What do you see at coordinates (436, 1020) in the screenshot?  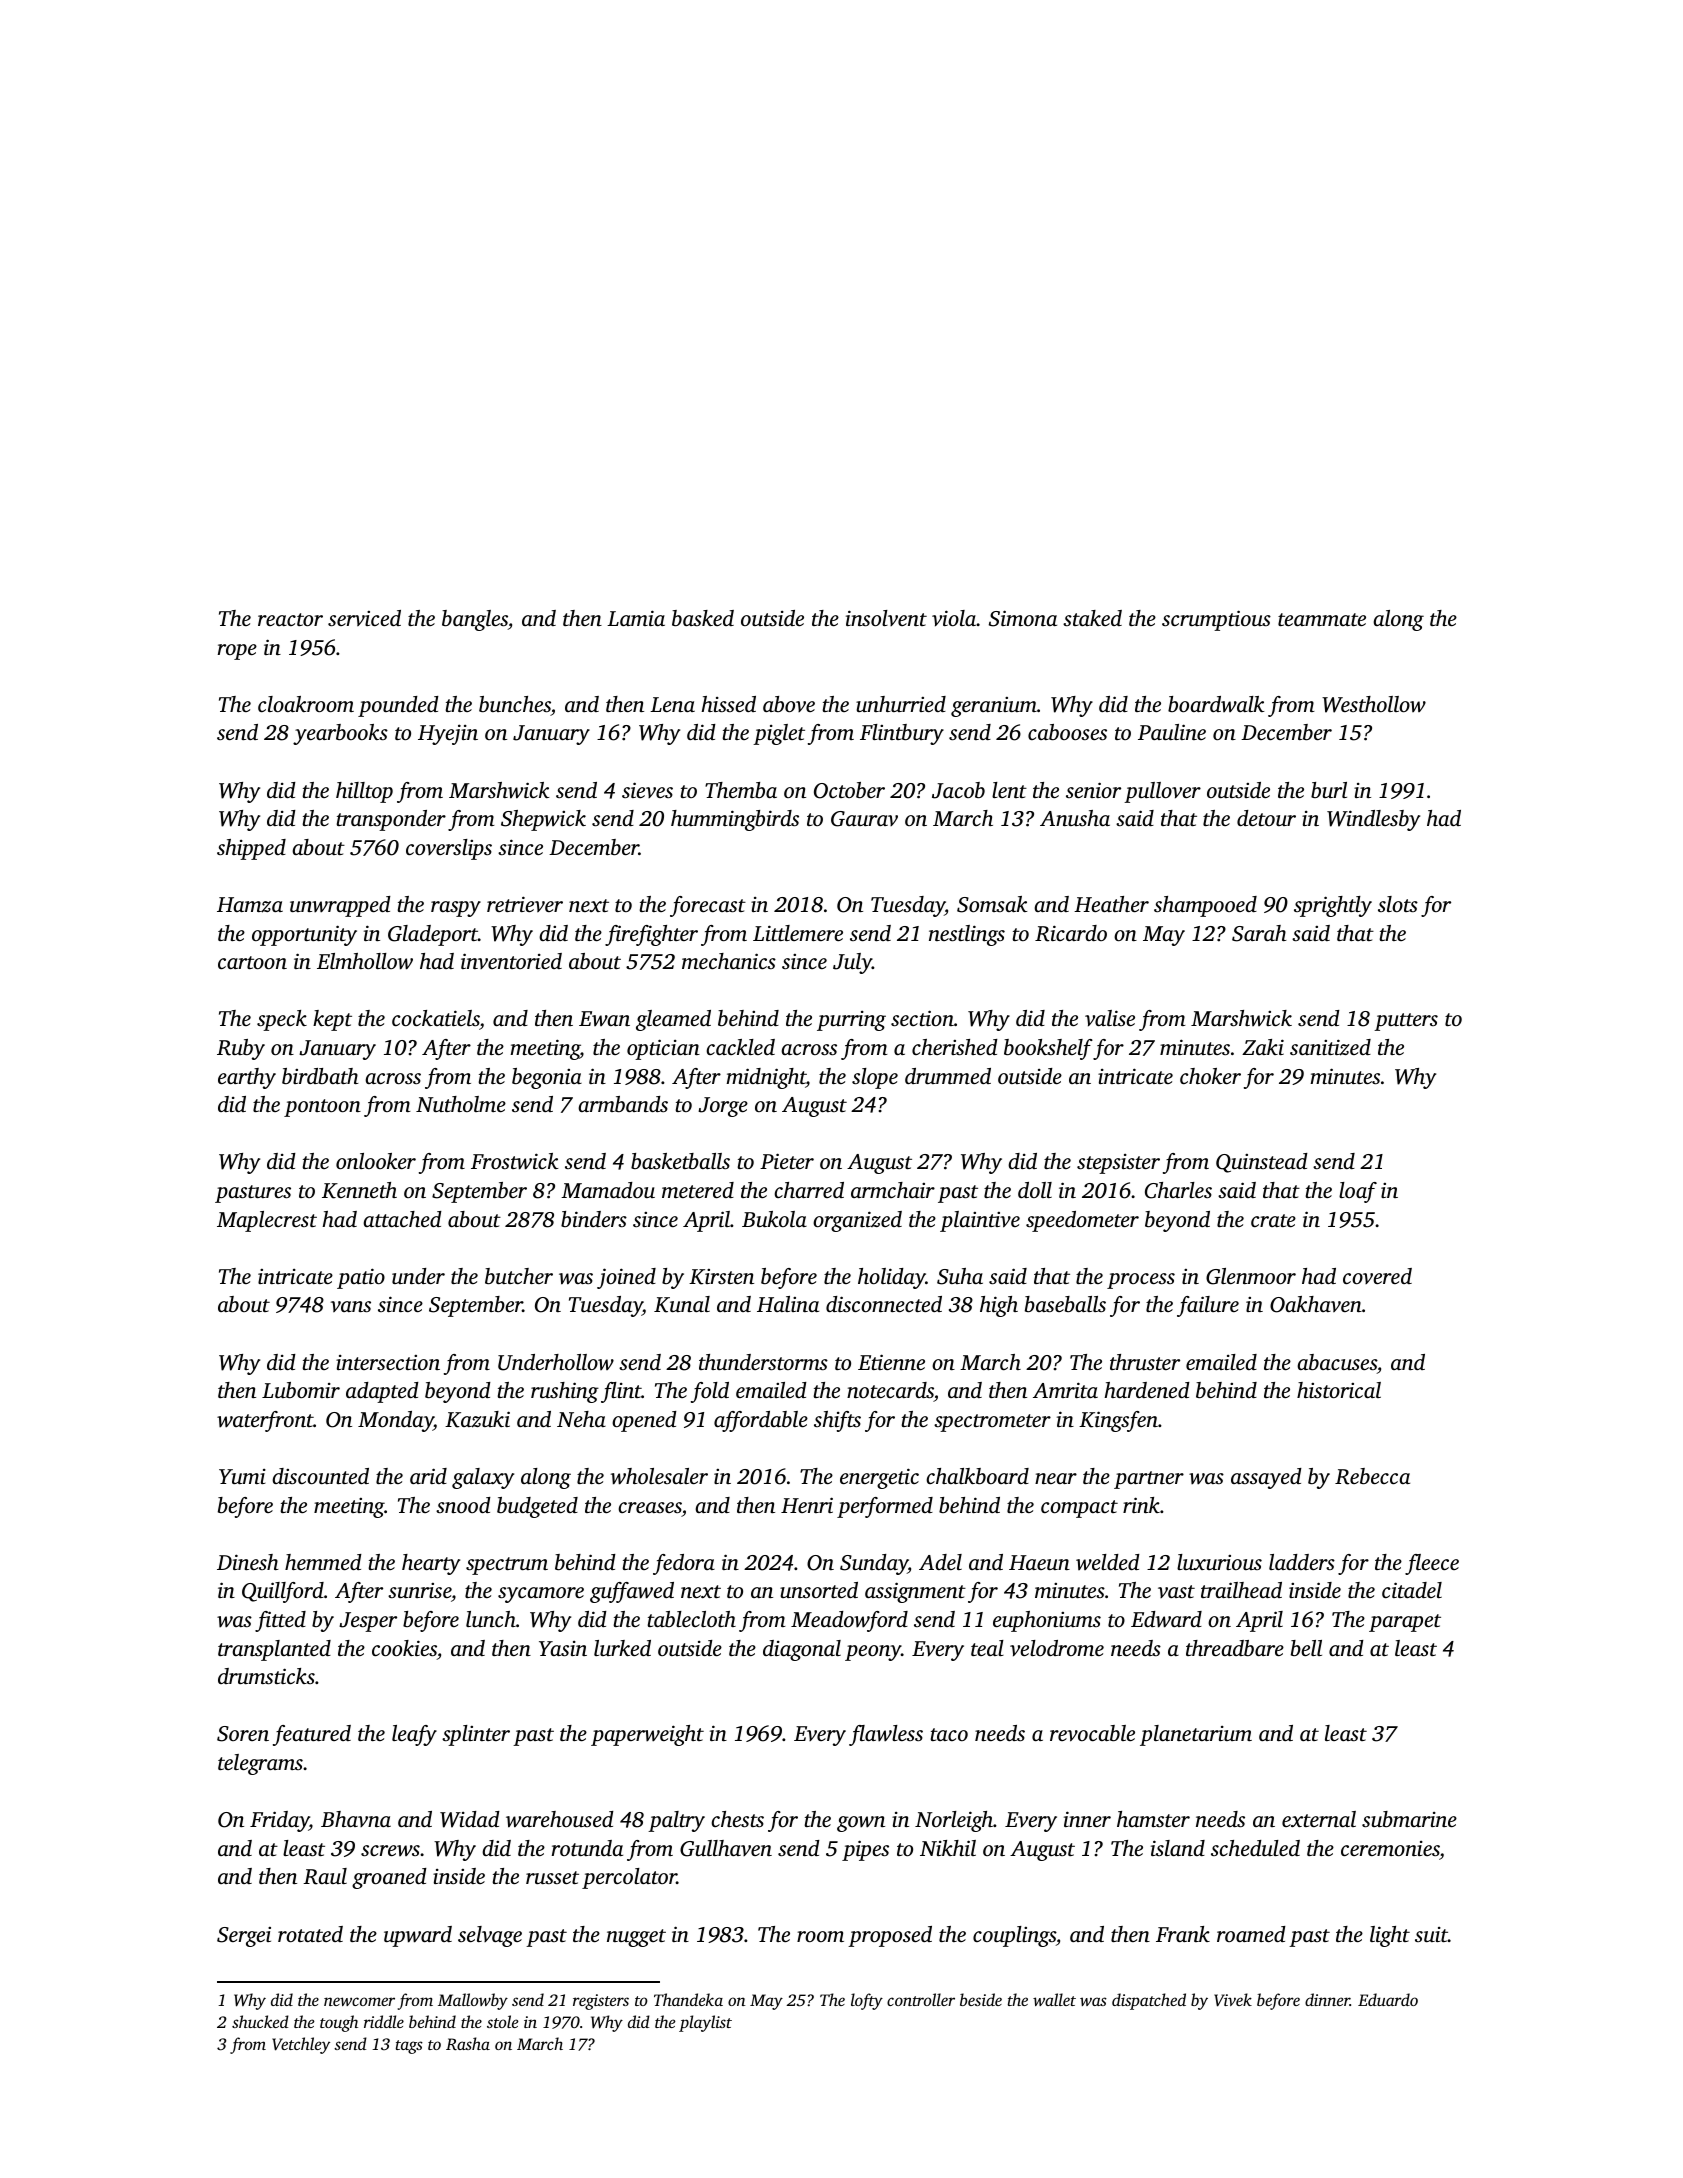 I see `cockatiels` at bounding box center [436, 1020].
